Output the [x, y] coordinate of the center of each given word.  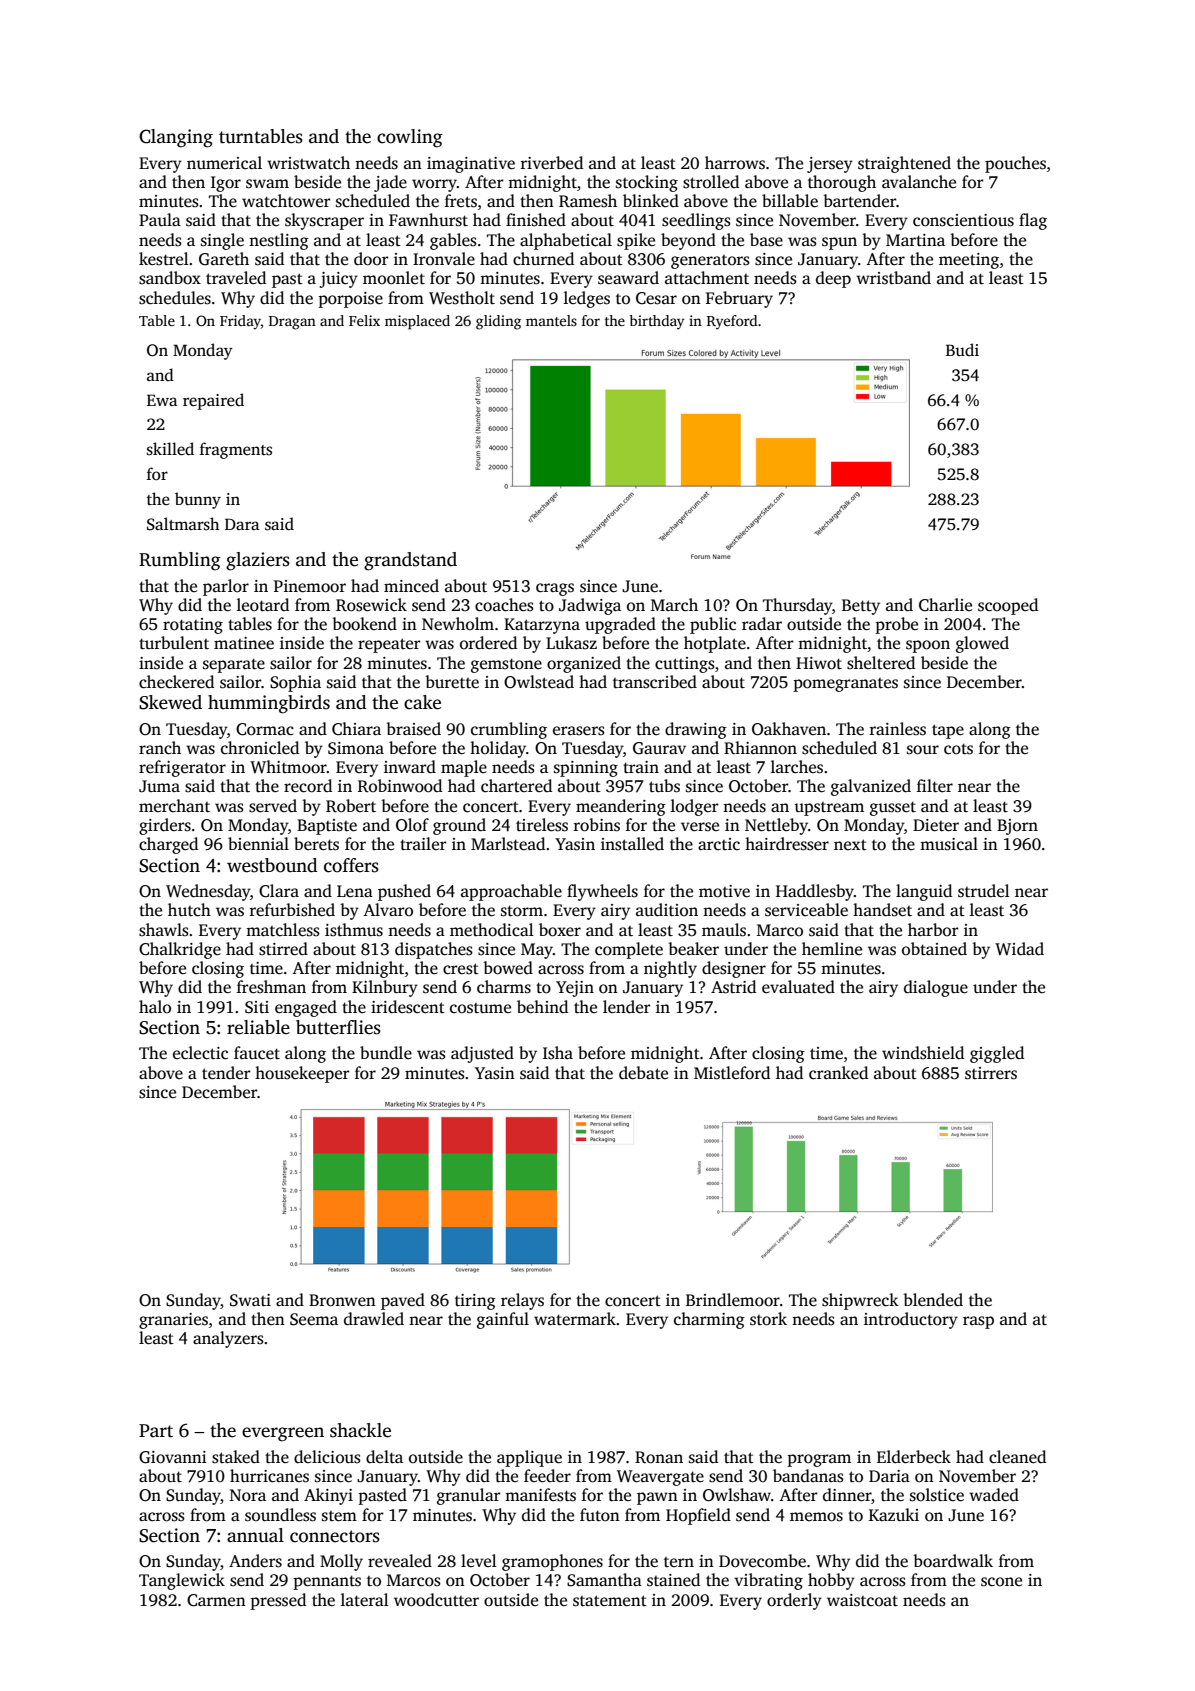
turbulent [174, 642]
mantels [551, 320]
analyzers [228, 1339]
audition [667, 910]
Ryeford [732, 322]
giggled [997, 1054]
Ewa [162, 400]
